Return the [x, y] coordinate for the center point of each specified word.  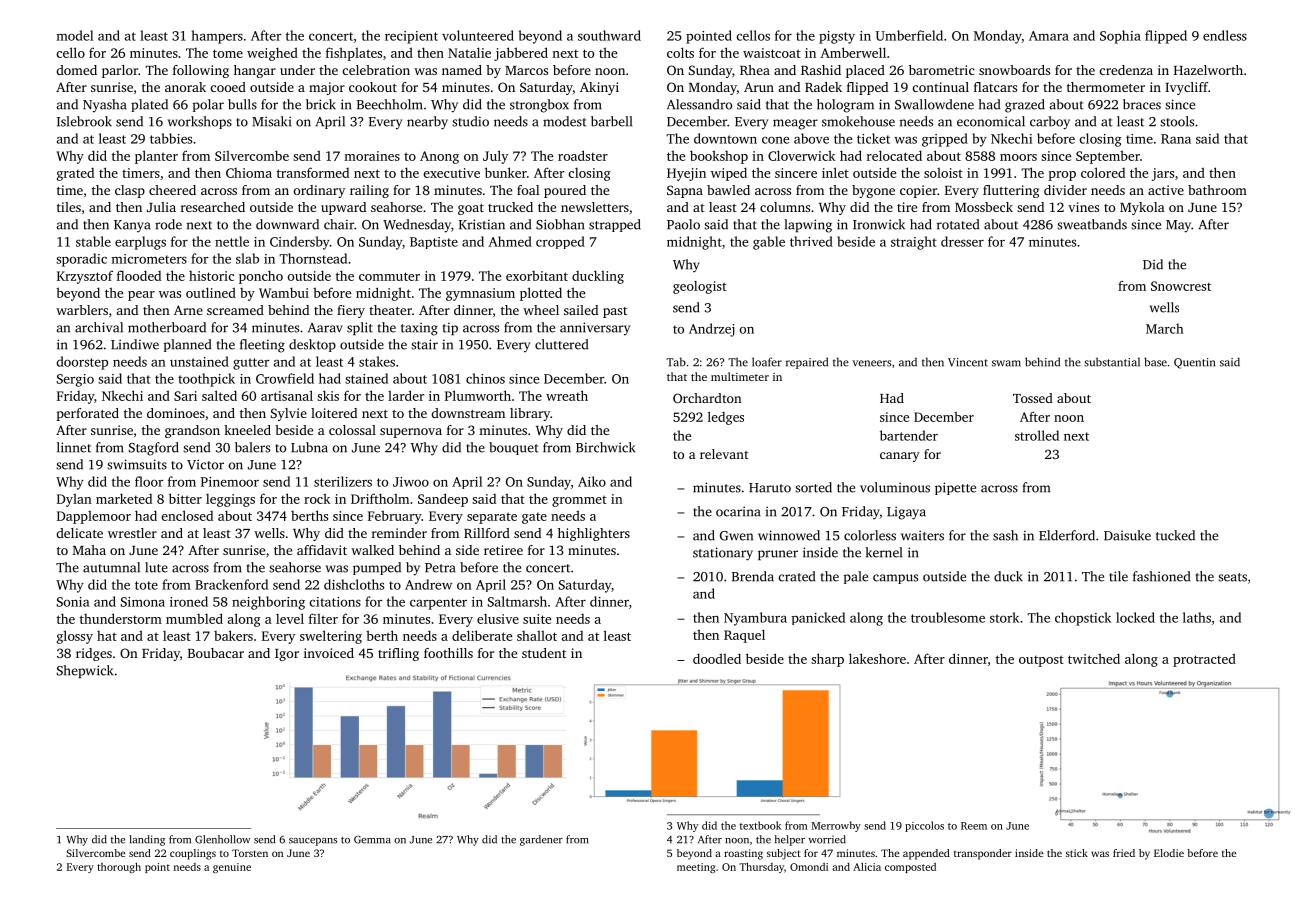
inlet [835, 172]
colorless [870, 535]
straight [914, 243]
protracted [1204, 660]
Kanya [132, 226]
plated [149, 105]
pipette [955, 488]
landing [147, 840]
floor [149, 481]
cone [775, 140]
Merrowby [836, 826]
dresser [962, 241]
